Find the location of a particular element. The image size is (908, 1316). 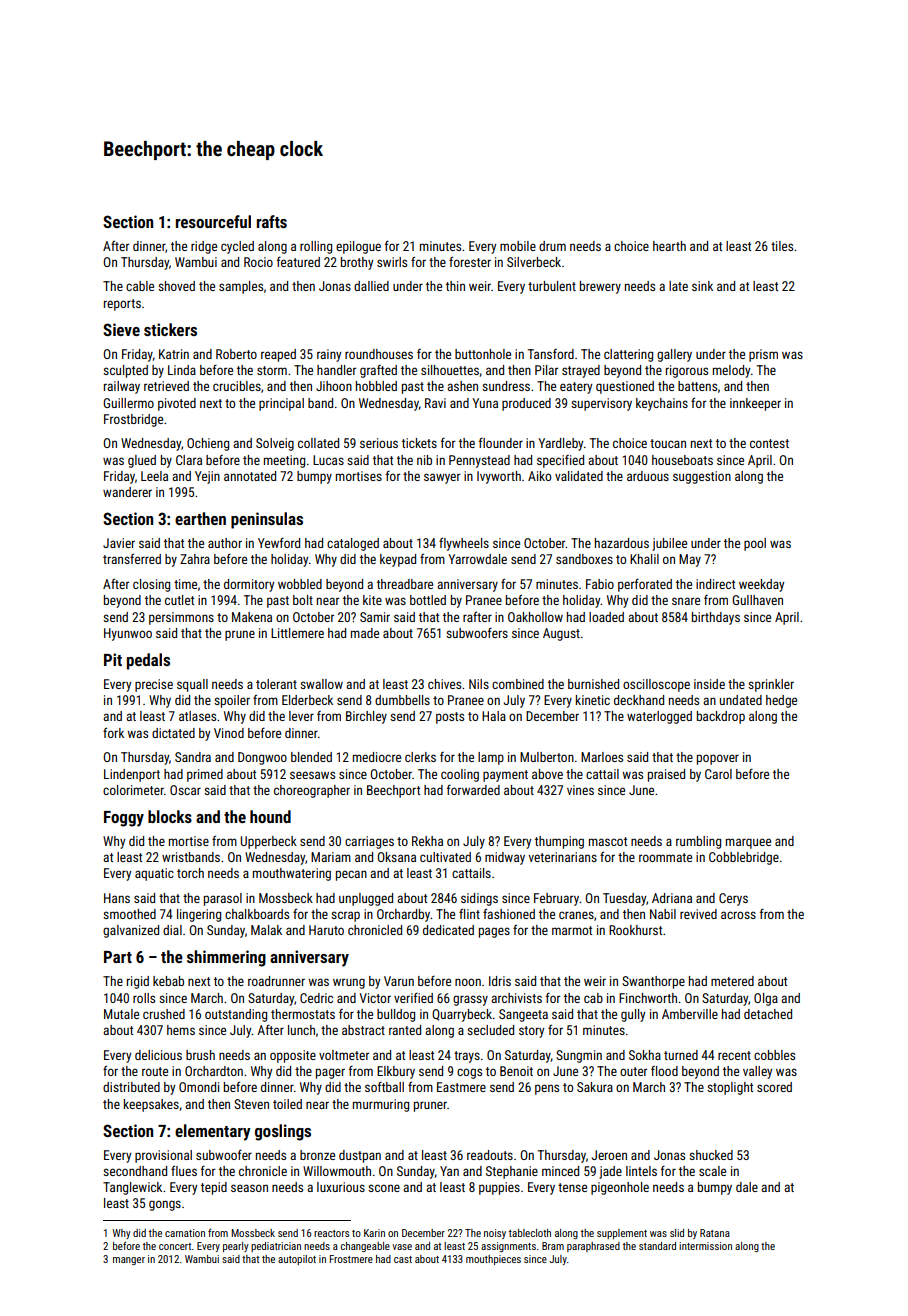

chalkboards is located at coordinates (257, 914).
